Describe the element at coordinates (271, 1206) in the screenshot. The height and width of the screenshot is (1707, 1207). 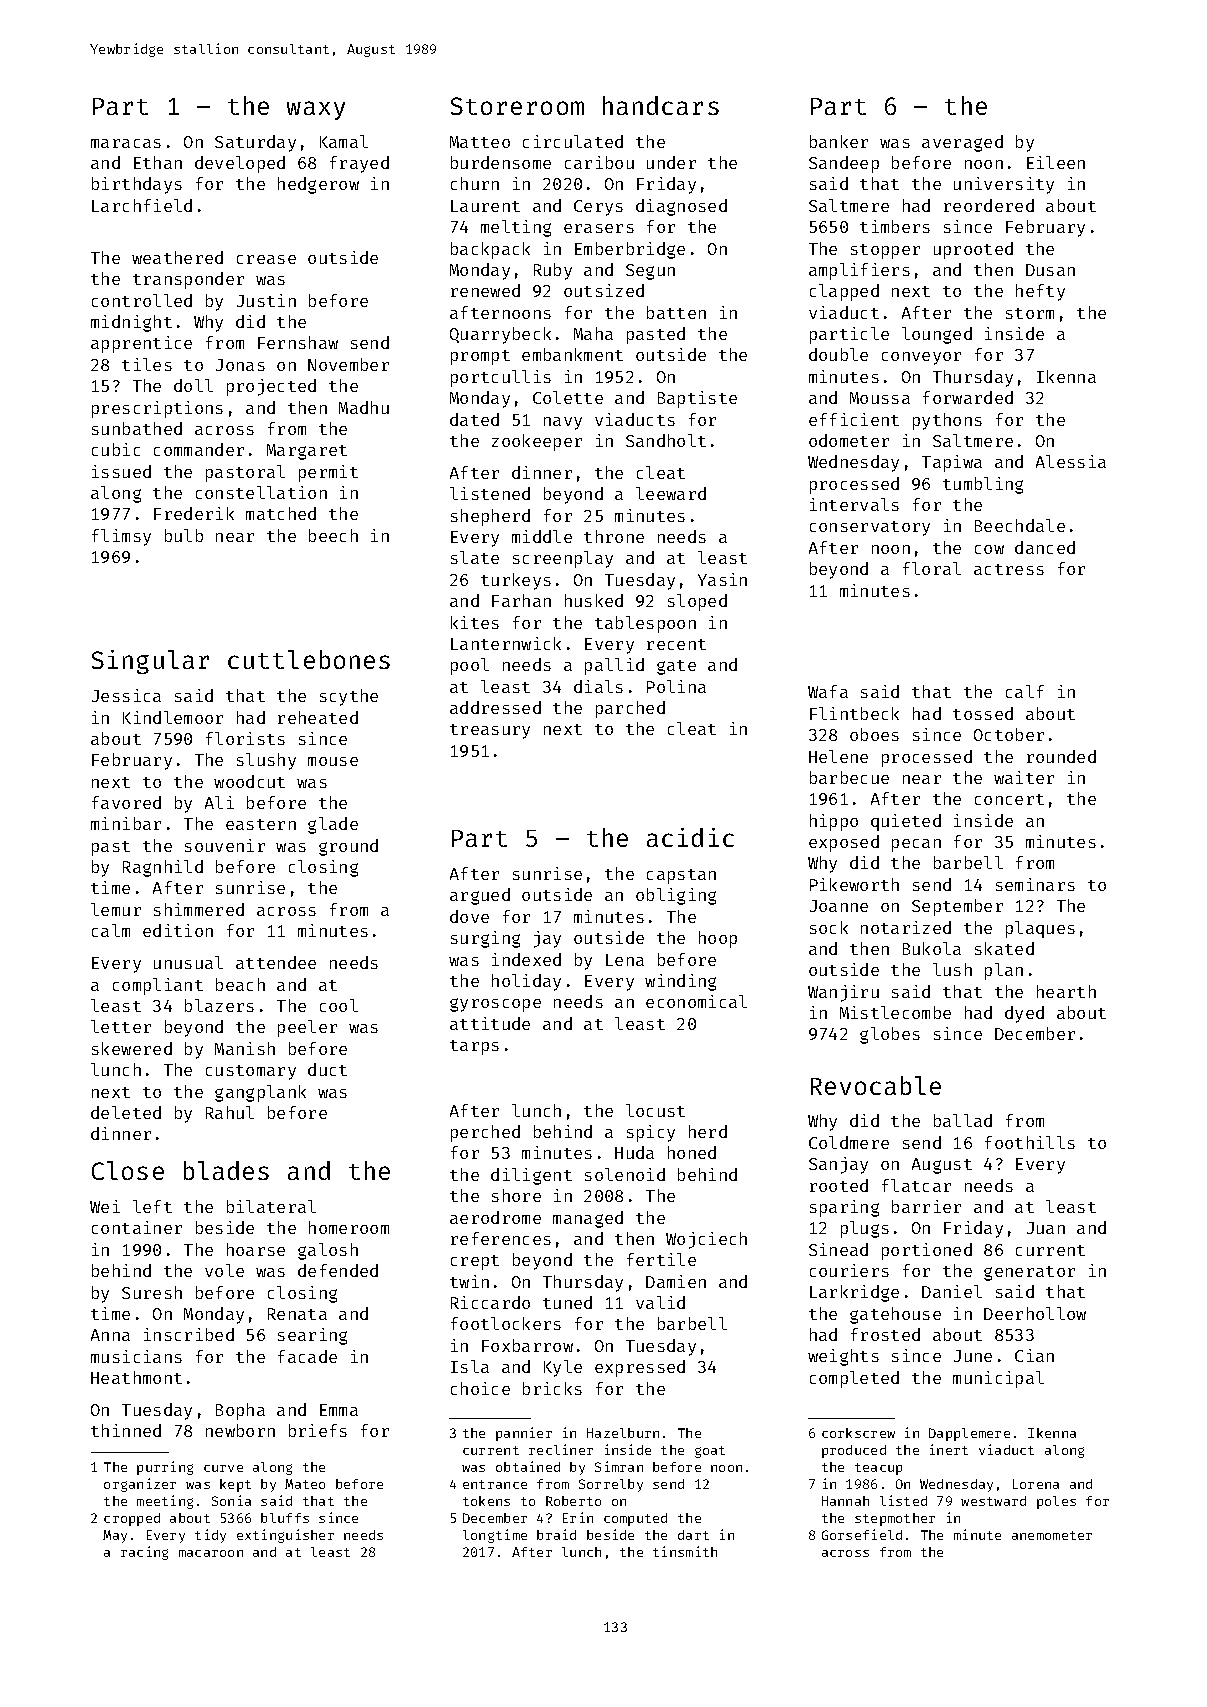
I see `bilateral` at that location.
